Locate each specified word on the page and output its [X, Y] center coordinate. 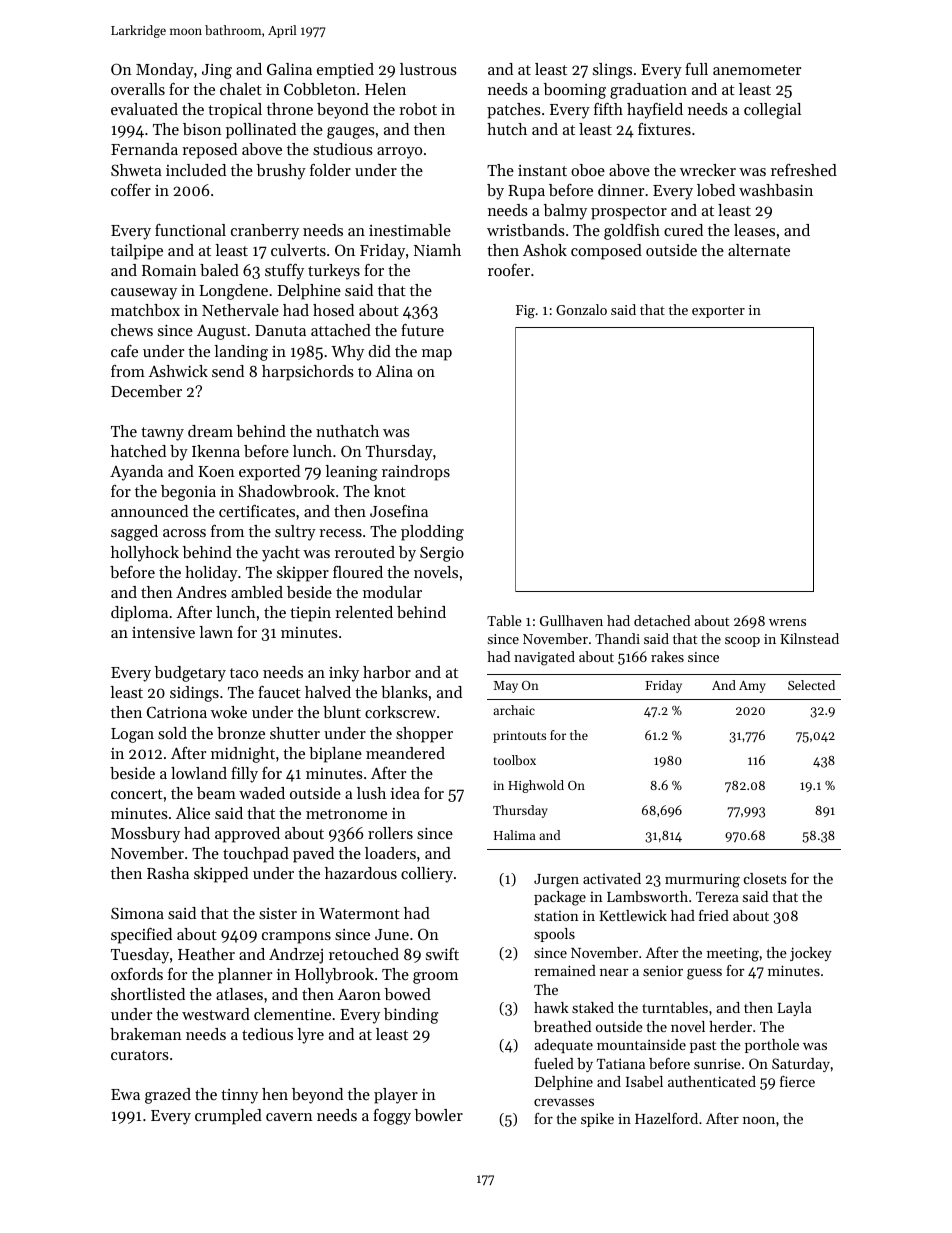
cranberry [265, 232]
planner [245, 976]
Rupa [526, 192]
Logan [132, 735]
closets [765, 878]
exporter [718, 312]
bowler [438, 1115]
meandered [405, 753]
